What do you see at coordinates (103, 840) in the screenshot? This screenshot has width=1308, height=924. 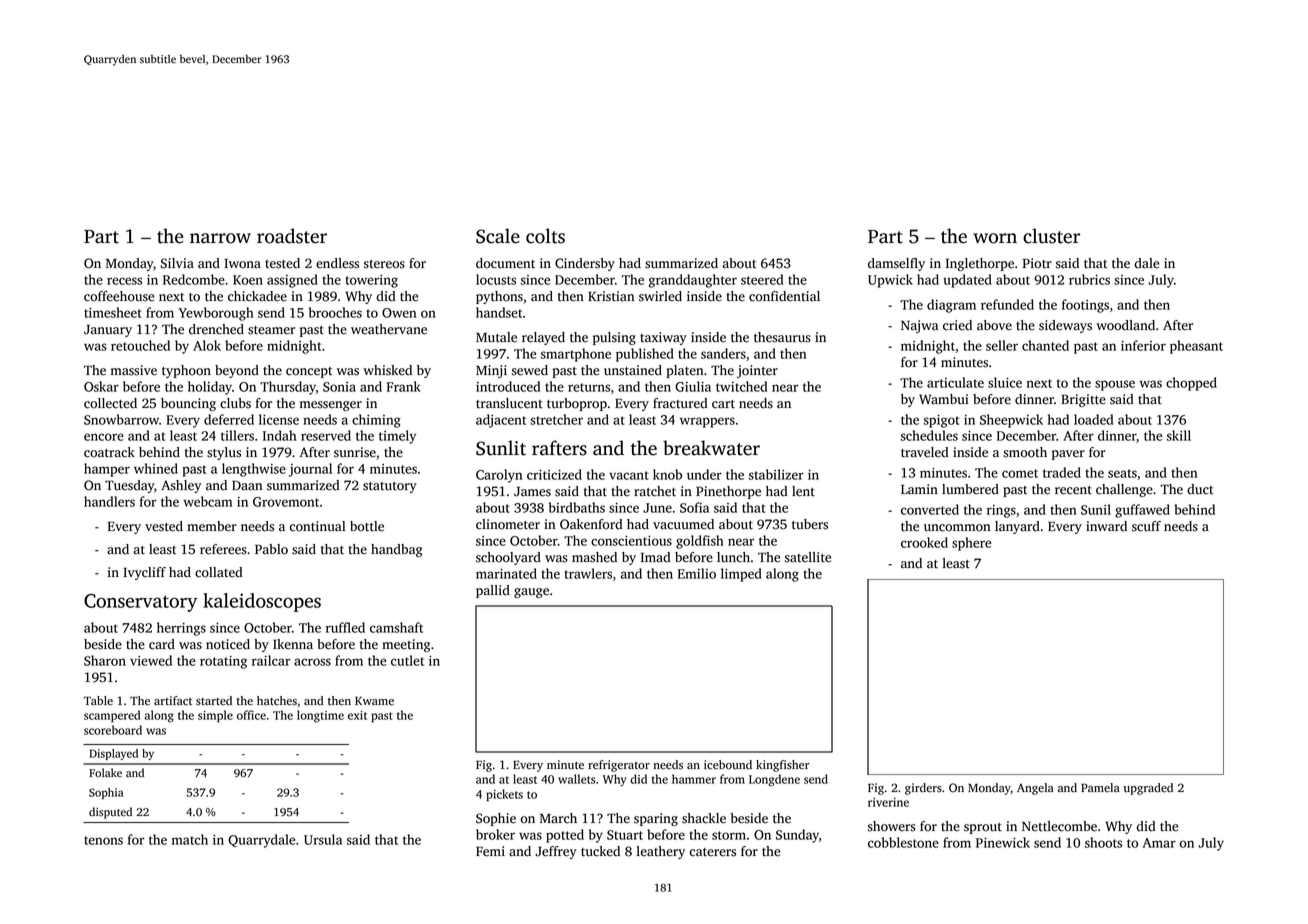 I see `tenons` at bounding box center [103, 840].
